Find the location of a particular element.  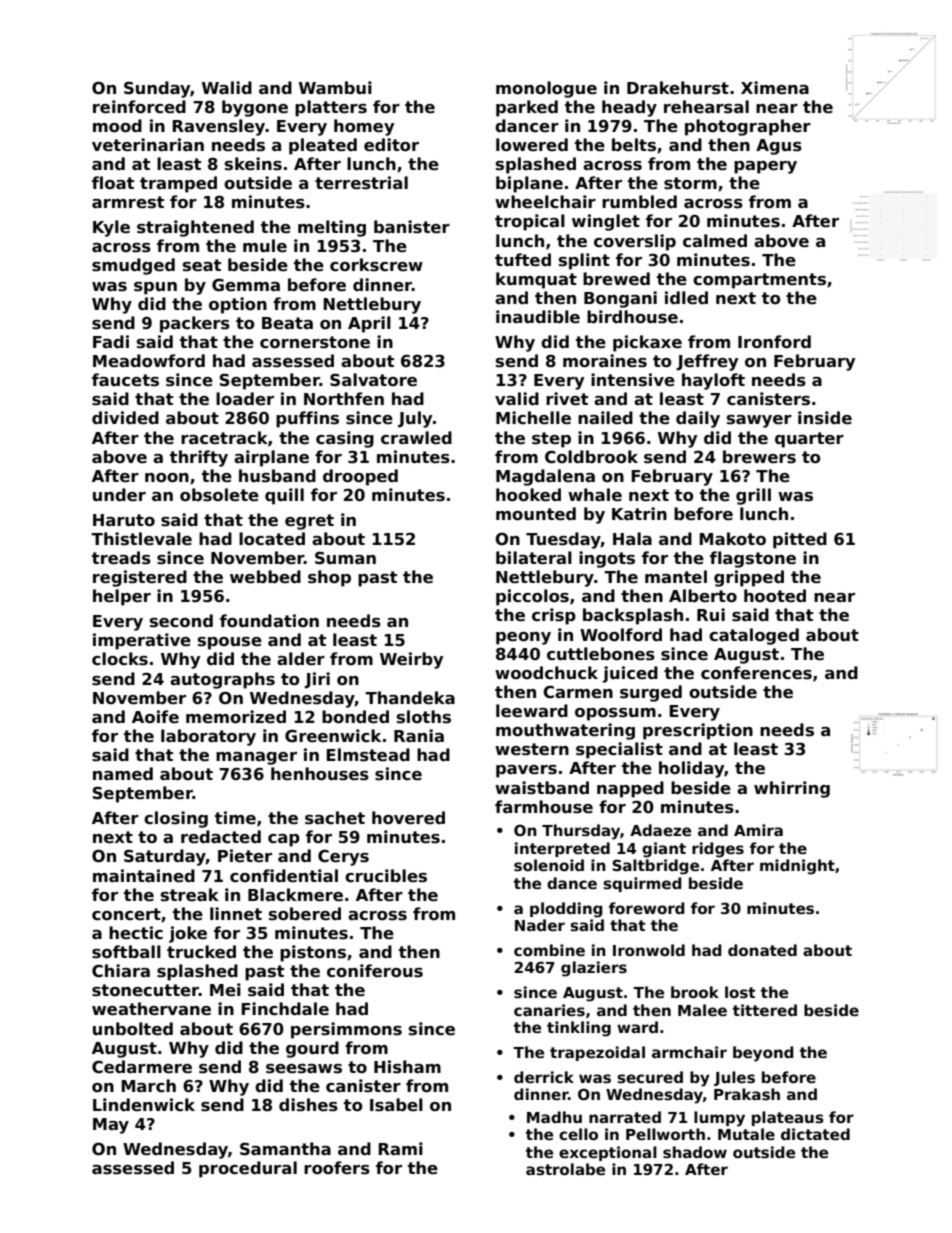

donated is located at coordinates (762, 950).
